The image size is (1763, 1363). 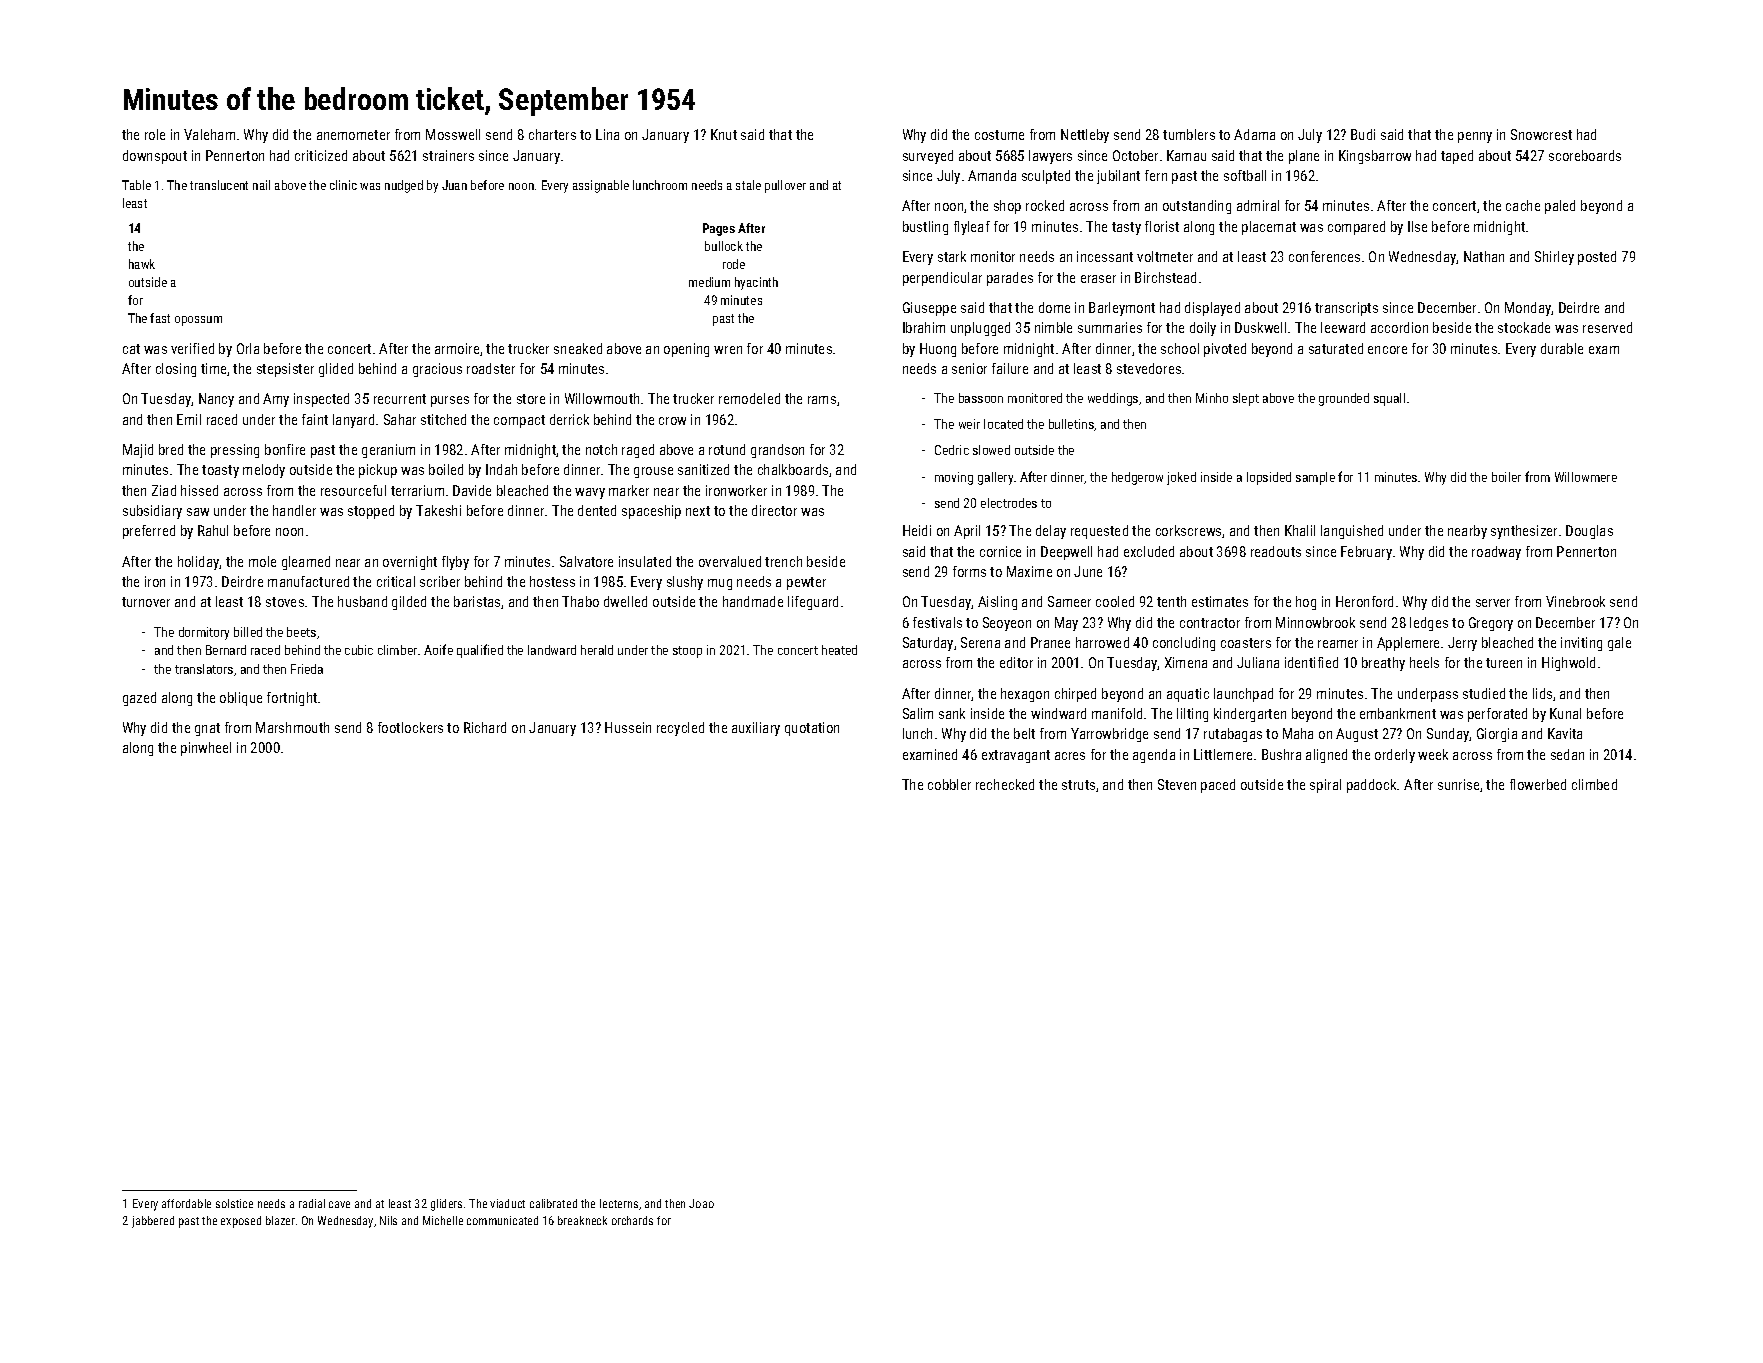 I want to click on agenda, so click(x=1154, y=756).
